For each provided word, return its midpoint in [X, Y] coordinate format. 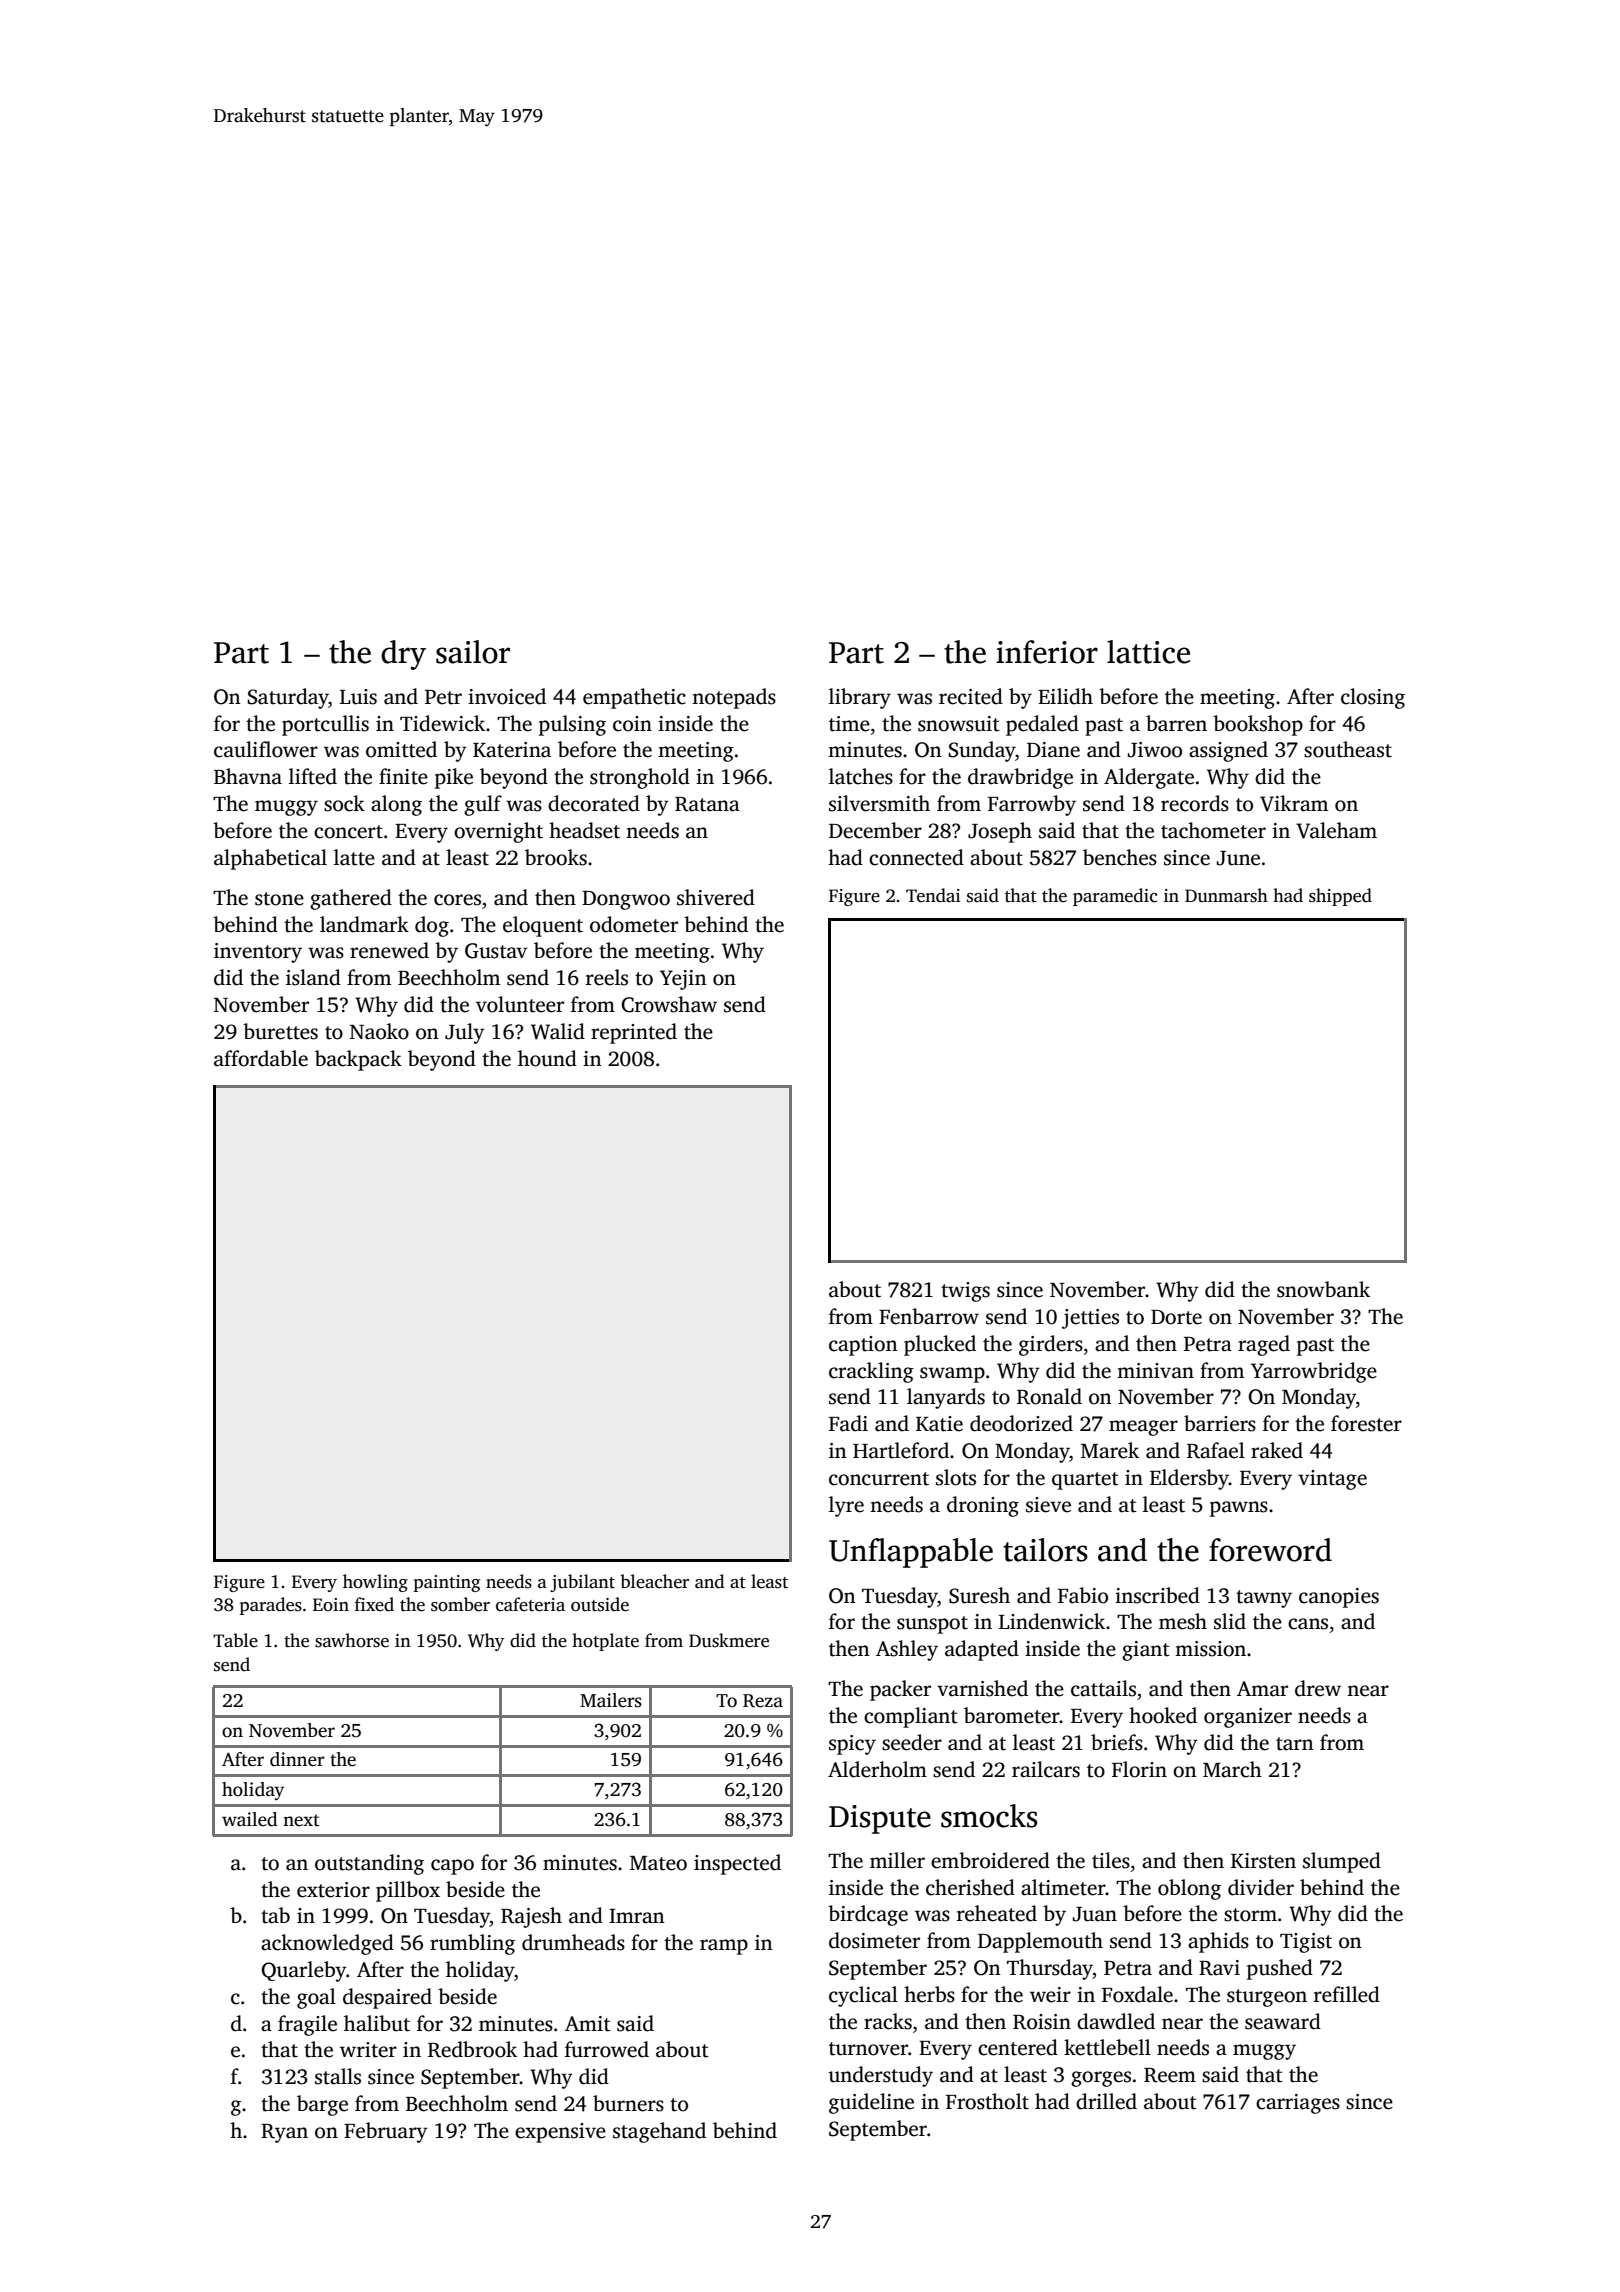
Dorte [1176, 1317]
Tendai [933, 895]
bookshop [1258, 725]
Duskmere [729, 1640]
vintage [1332, 1480]
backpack [358, 1060]
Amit [588, 2024]
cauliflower [266, 749]
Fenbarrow [929, 1316]
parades [271, 1606]
